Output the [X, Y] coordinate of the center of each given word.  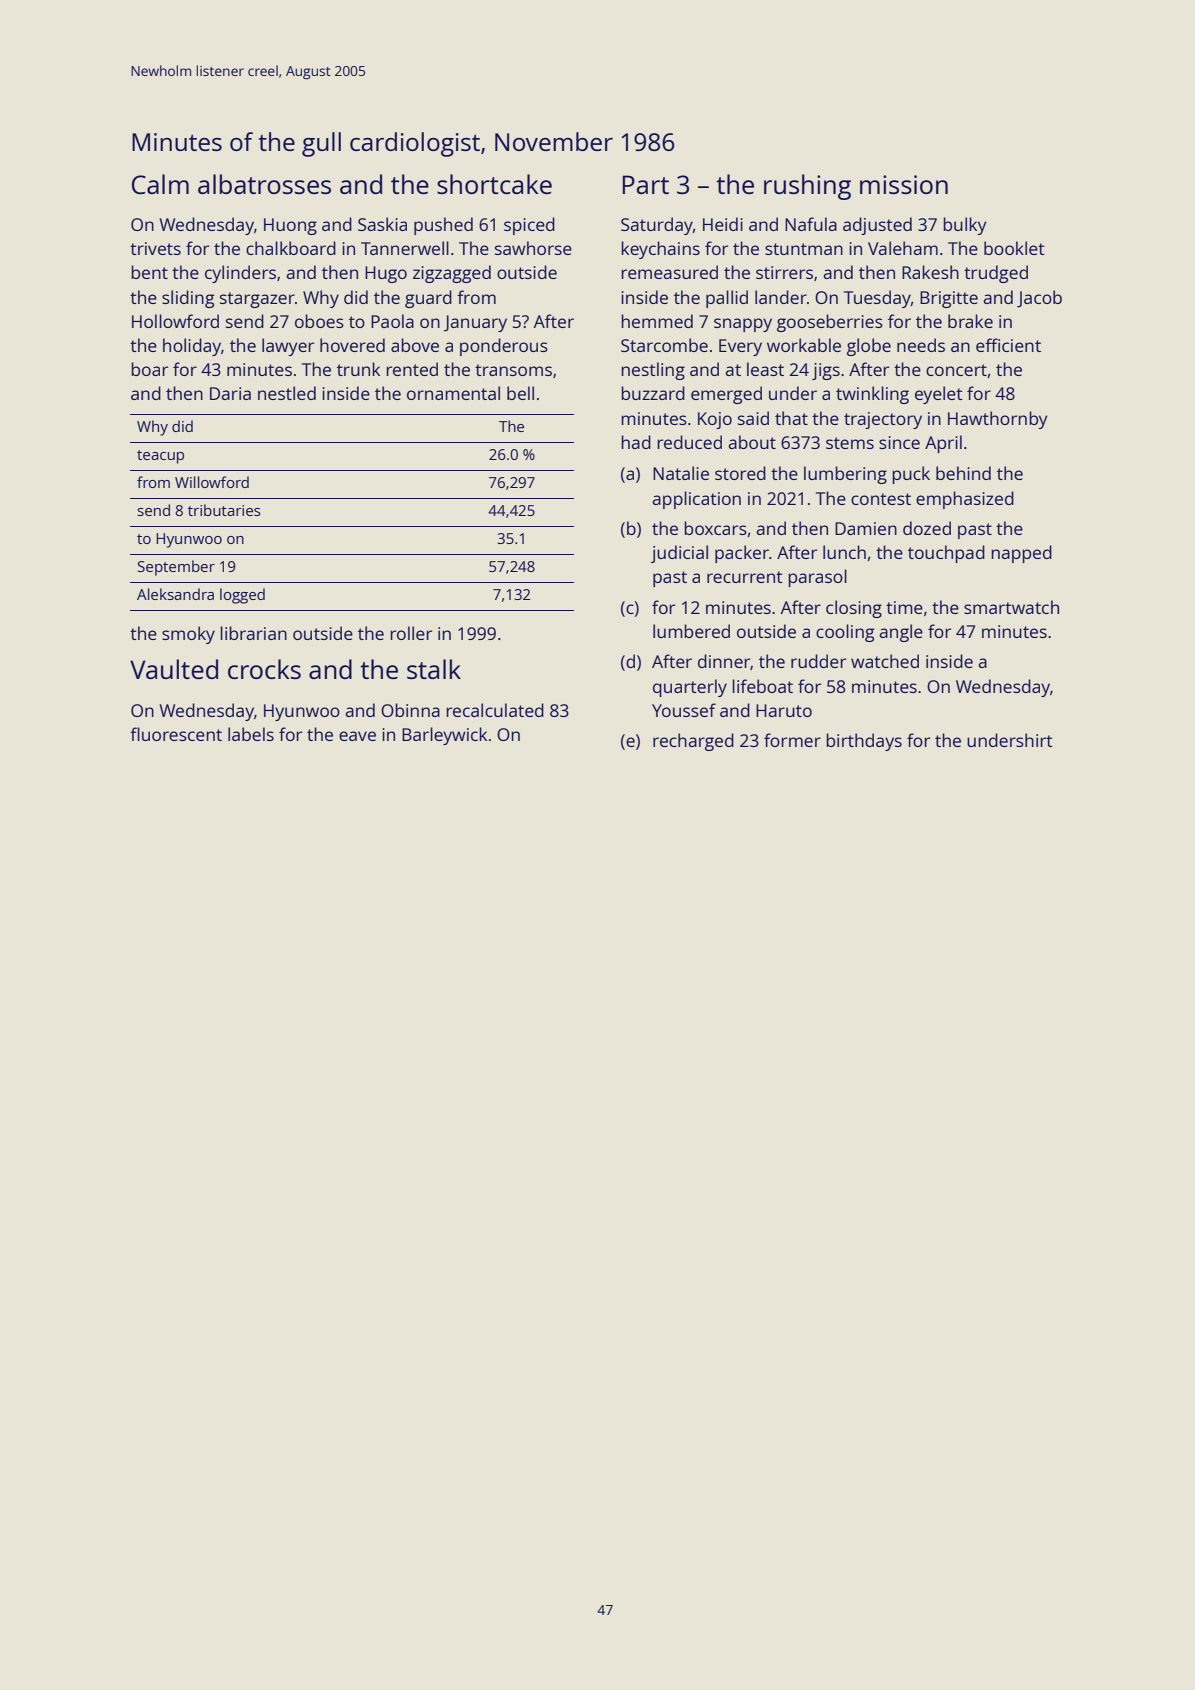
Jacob [1039, 299]
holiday [192, 347]
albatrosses [264, 184]
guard [428, 299]
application [696, 500]
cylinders [240, 274]
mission [904, 184]
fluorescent [176, 734]
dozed [927, 528]
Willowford [212, 482]
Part [645, 184]
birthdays [864, 742]
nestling [653, 371]
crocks [264, 669]
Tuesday [877, 299]
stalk [434, 669]
